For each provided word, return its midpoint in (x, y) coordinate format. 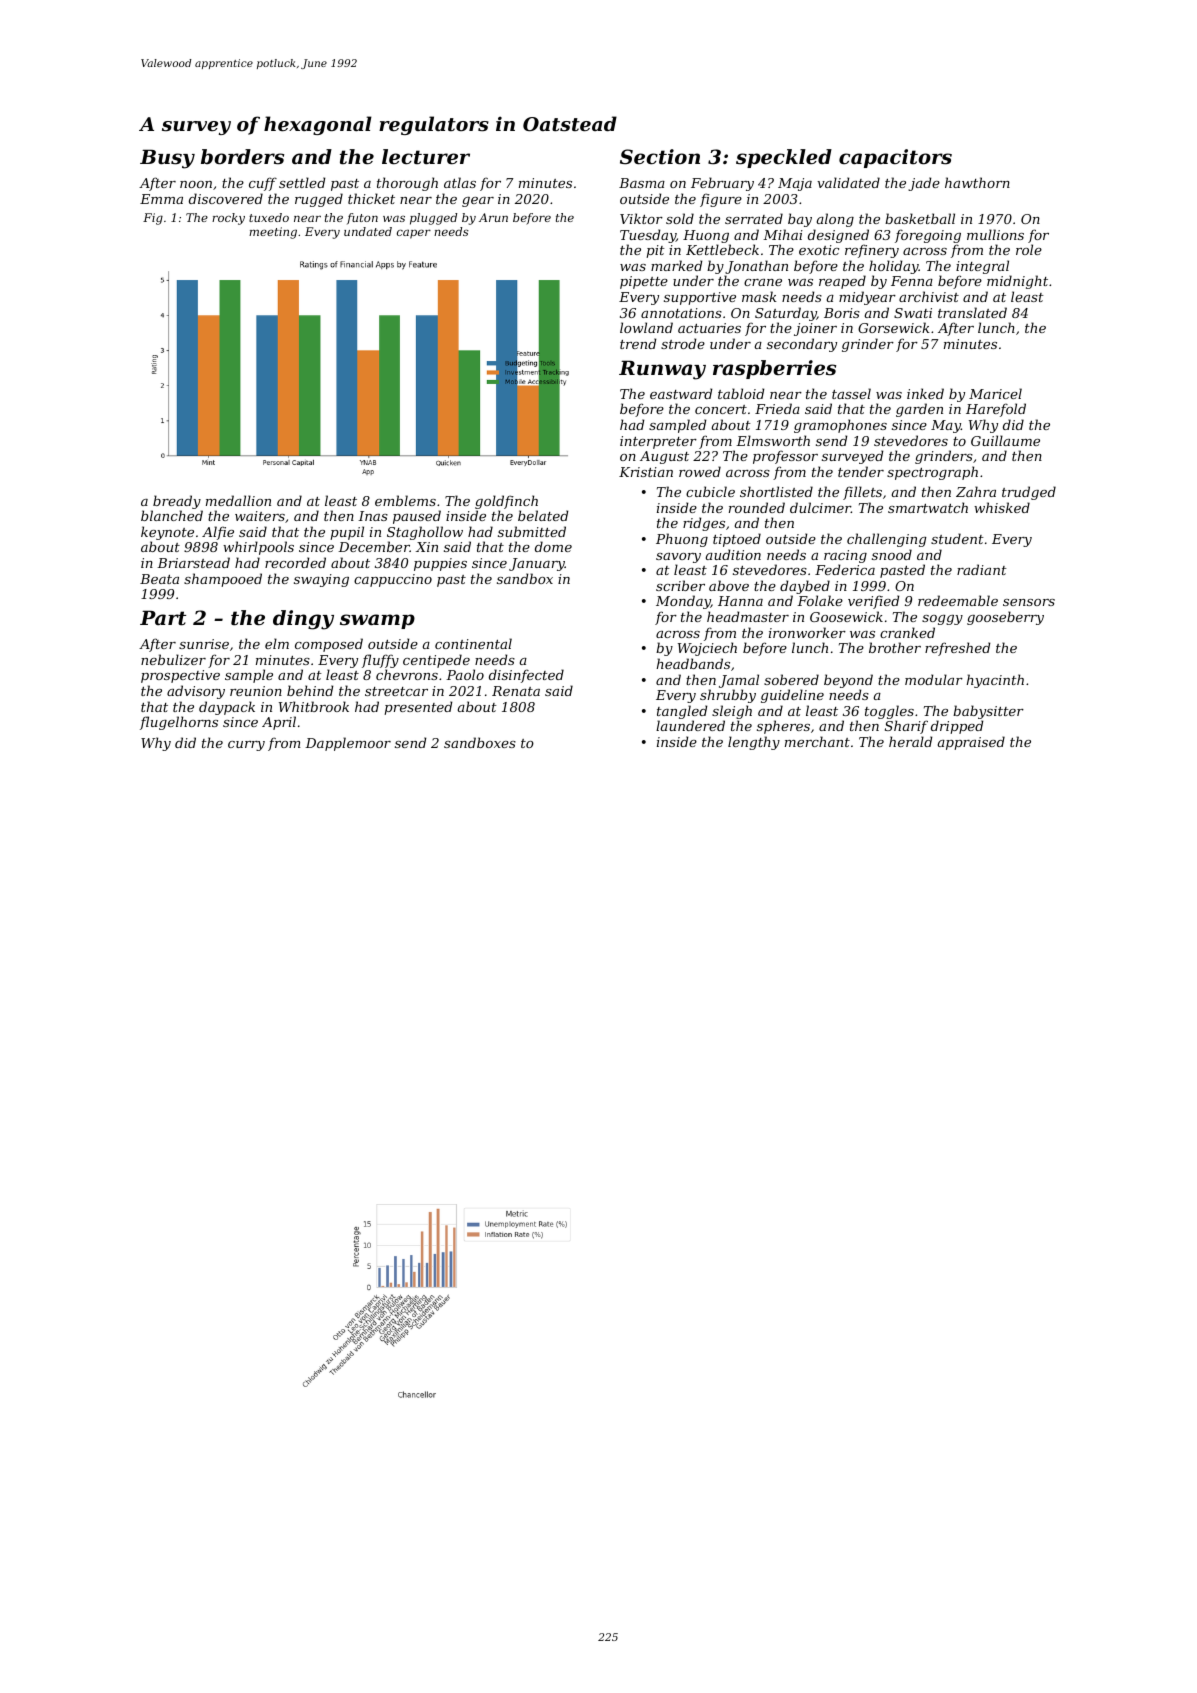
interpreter (658, 442)
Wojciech (707, 649)
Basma (642, 183)
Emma (161, 199)
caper (414, 234)
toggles (889, 712)
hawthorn (977, 182)
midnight (1017, 282)
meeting (273, 233)
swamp (377, 621)
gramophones (840, 426)
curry (246, 746)
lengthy (754, 743)
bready (177, 502)
